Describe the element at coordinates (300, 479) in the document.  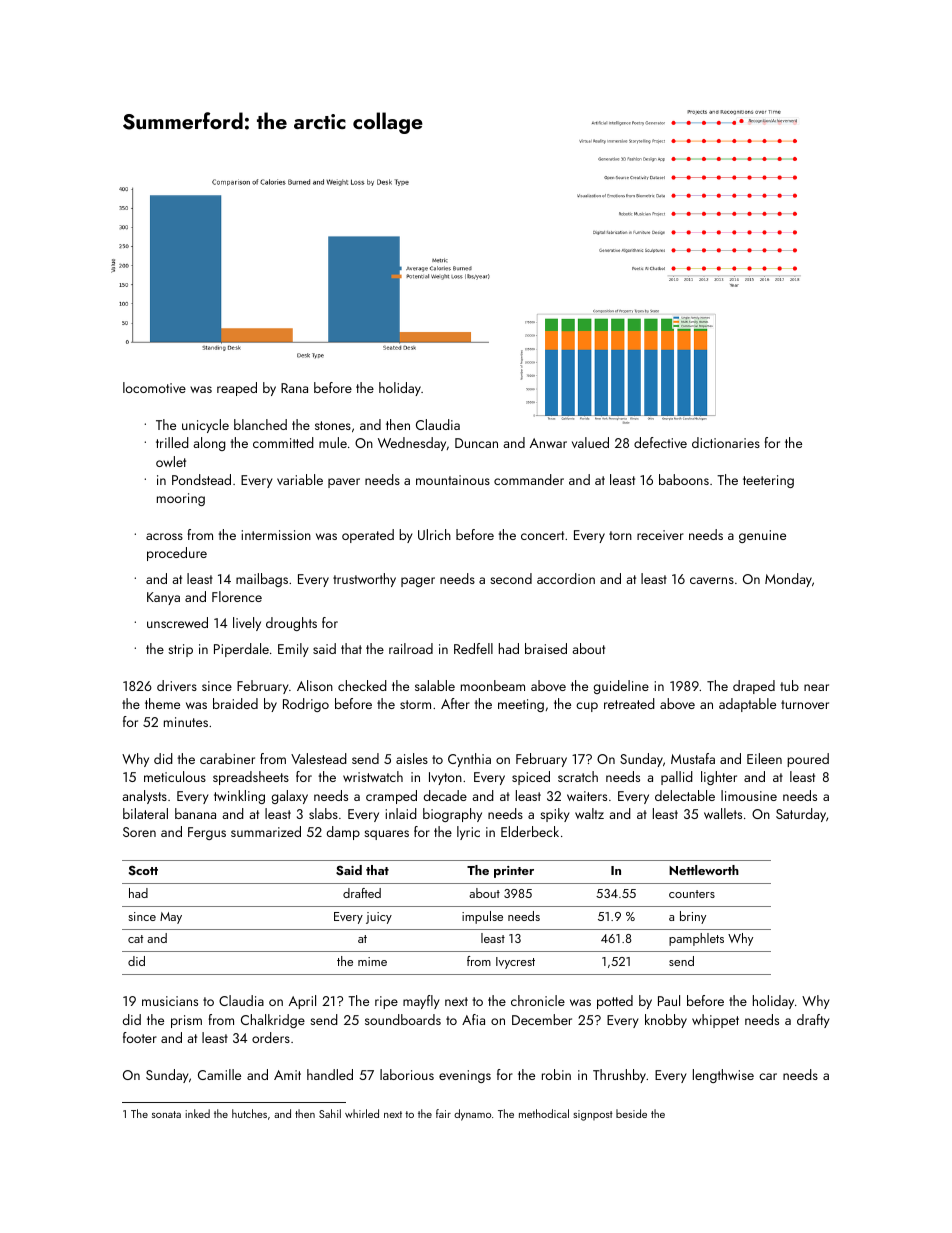
I see `variable` at that location.
